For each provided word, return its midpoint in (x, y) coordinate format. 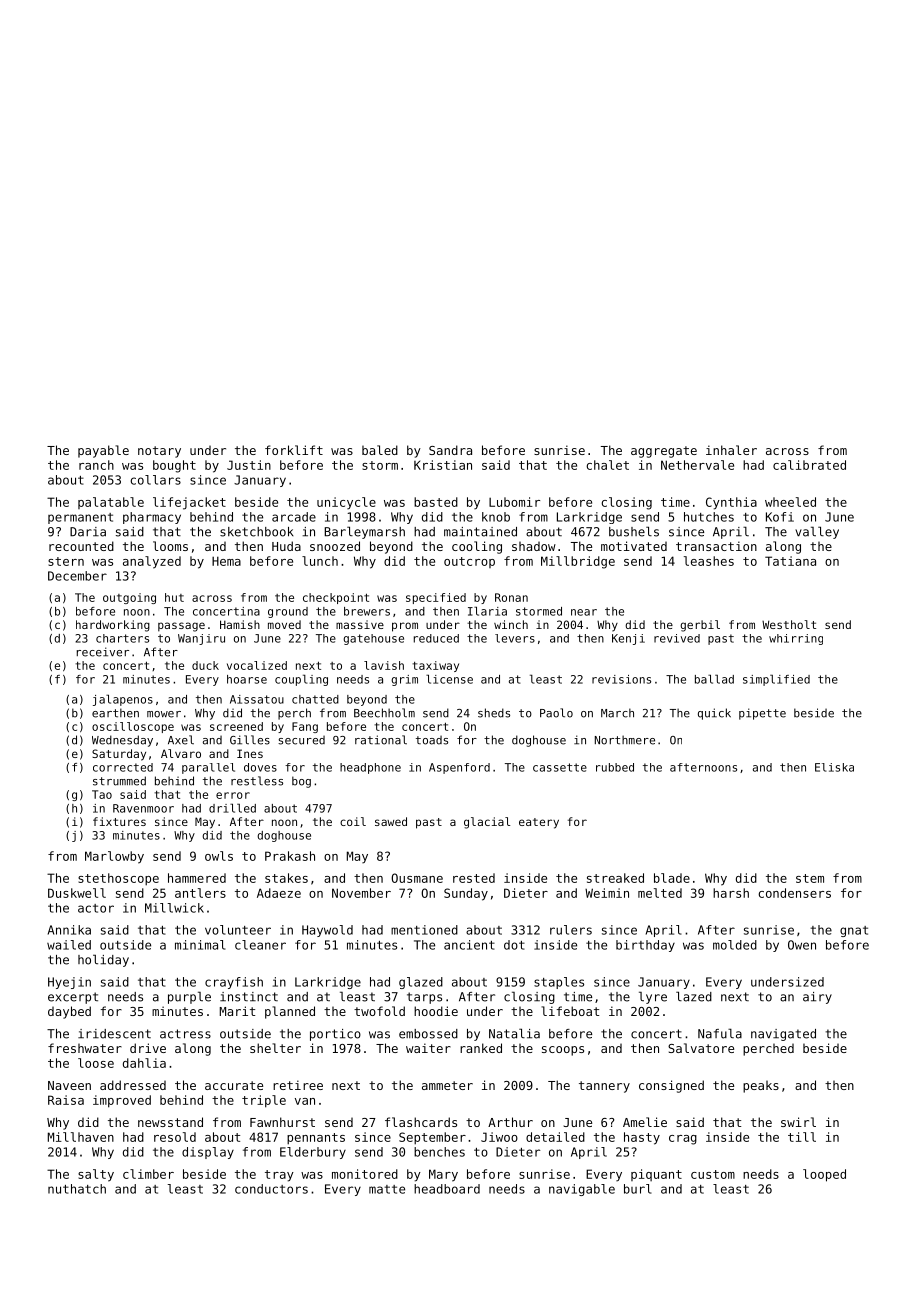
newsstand (170, 1122)
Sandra (450, 450)
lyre (653, 997)
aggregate (664, 452)
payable (103, 451)
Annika (69, 930)
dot (514, 945)
